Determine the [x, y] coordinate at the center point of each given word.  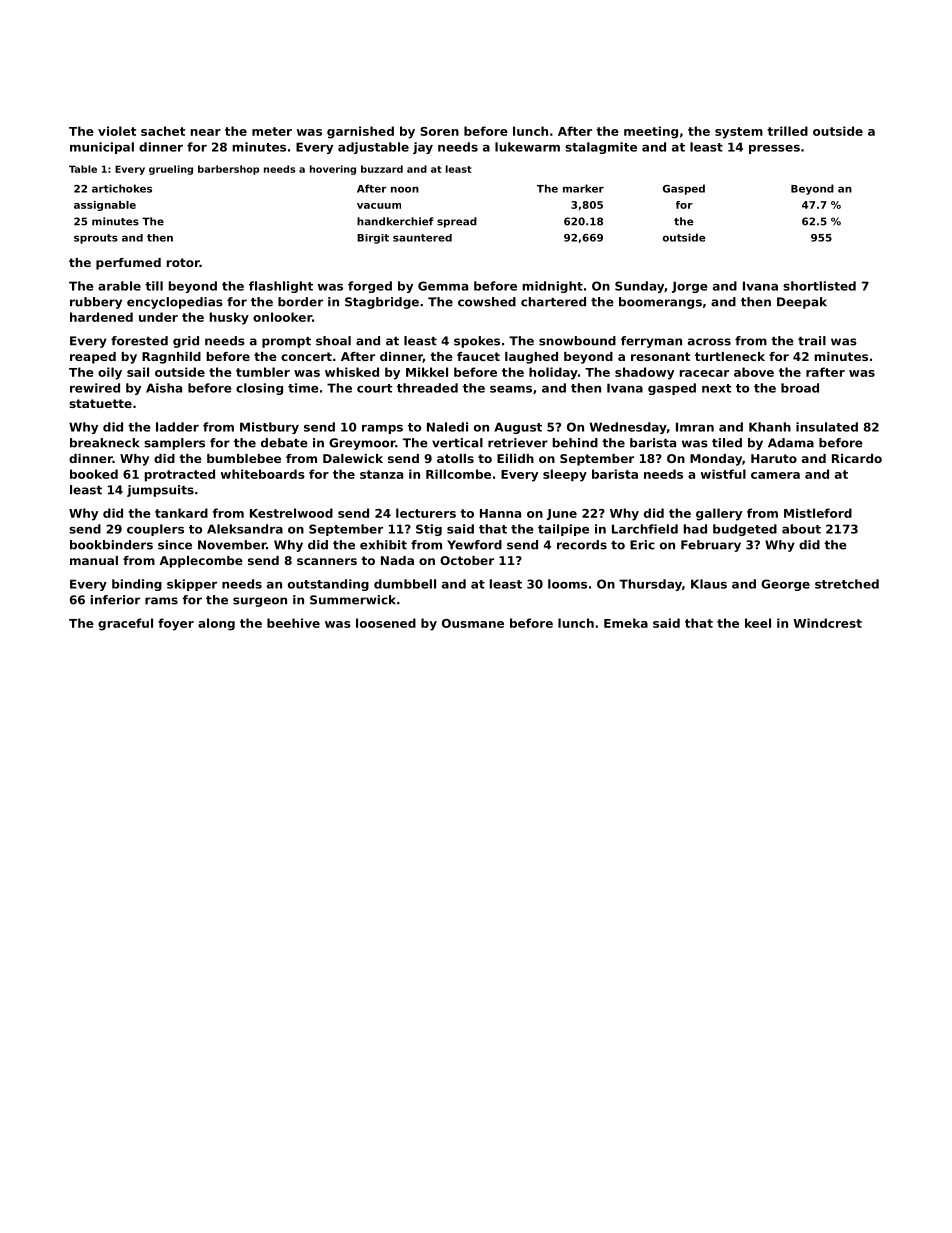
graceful [125, 624]
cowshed [487, 302]
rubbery [96, 303]
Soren [439, 131]
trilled [787, 131]
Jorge [690, 287]
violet [117, 131]
